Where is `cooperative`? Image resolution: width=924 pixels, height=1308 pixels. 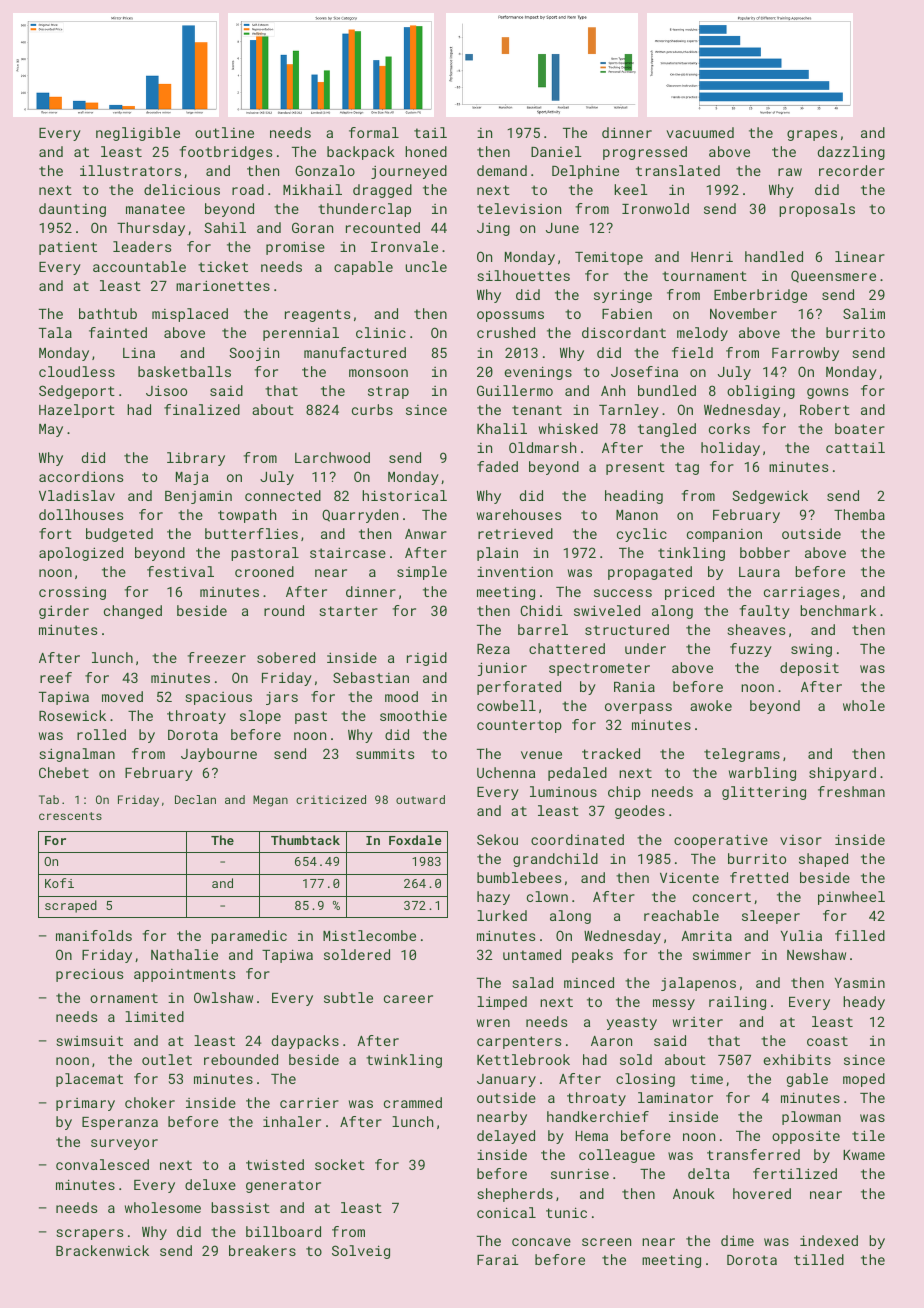 cooperative is located at coordinates (721, 841).
